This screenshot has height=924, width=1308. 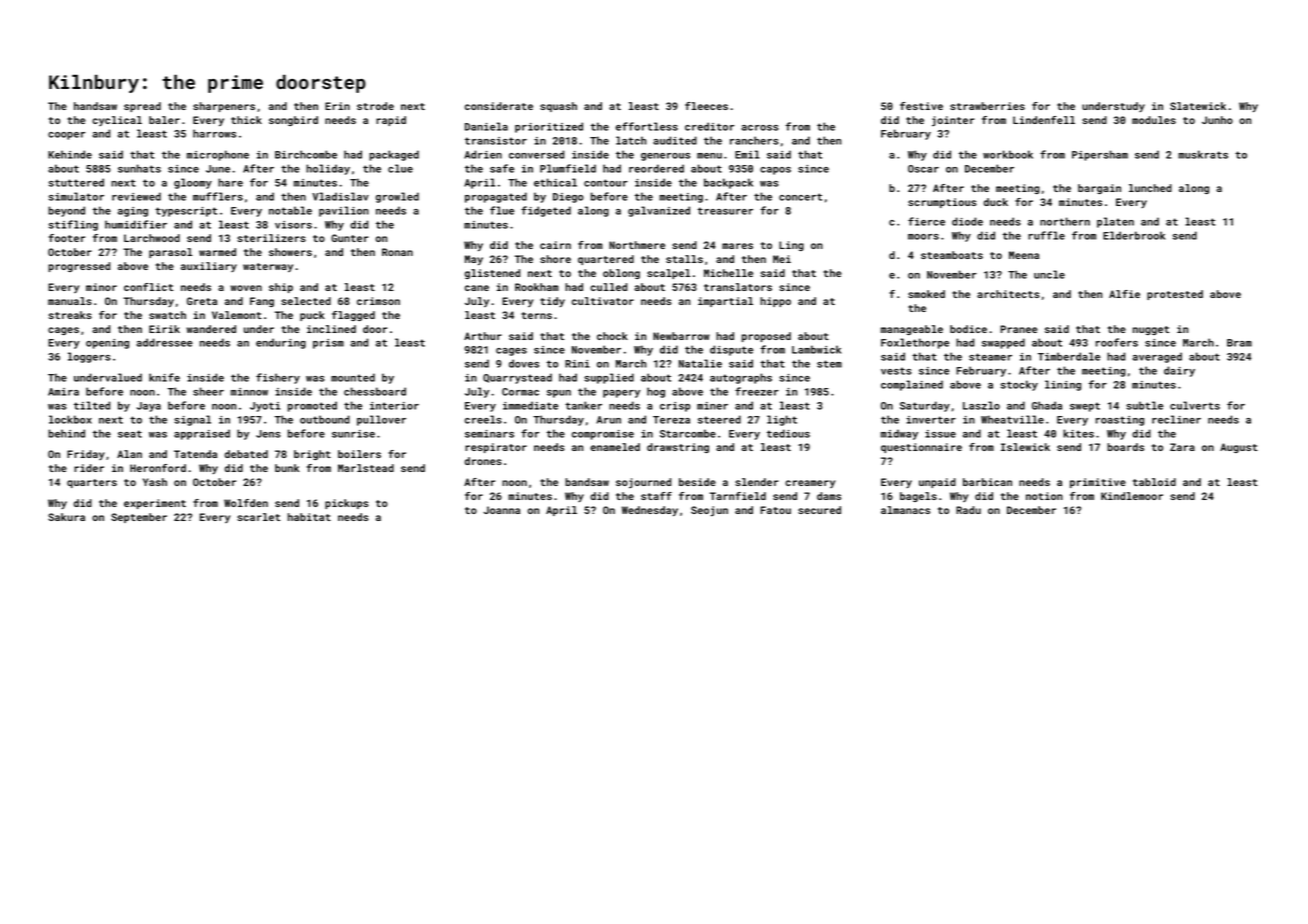 I want to click on scarlet, so click(x=258, y=517).
